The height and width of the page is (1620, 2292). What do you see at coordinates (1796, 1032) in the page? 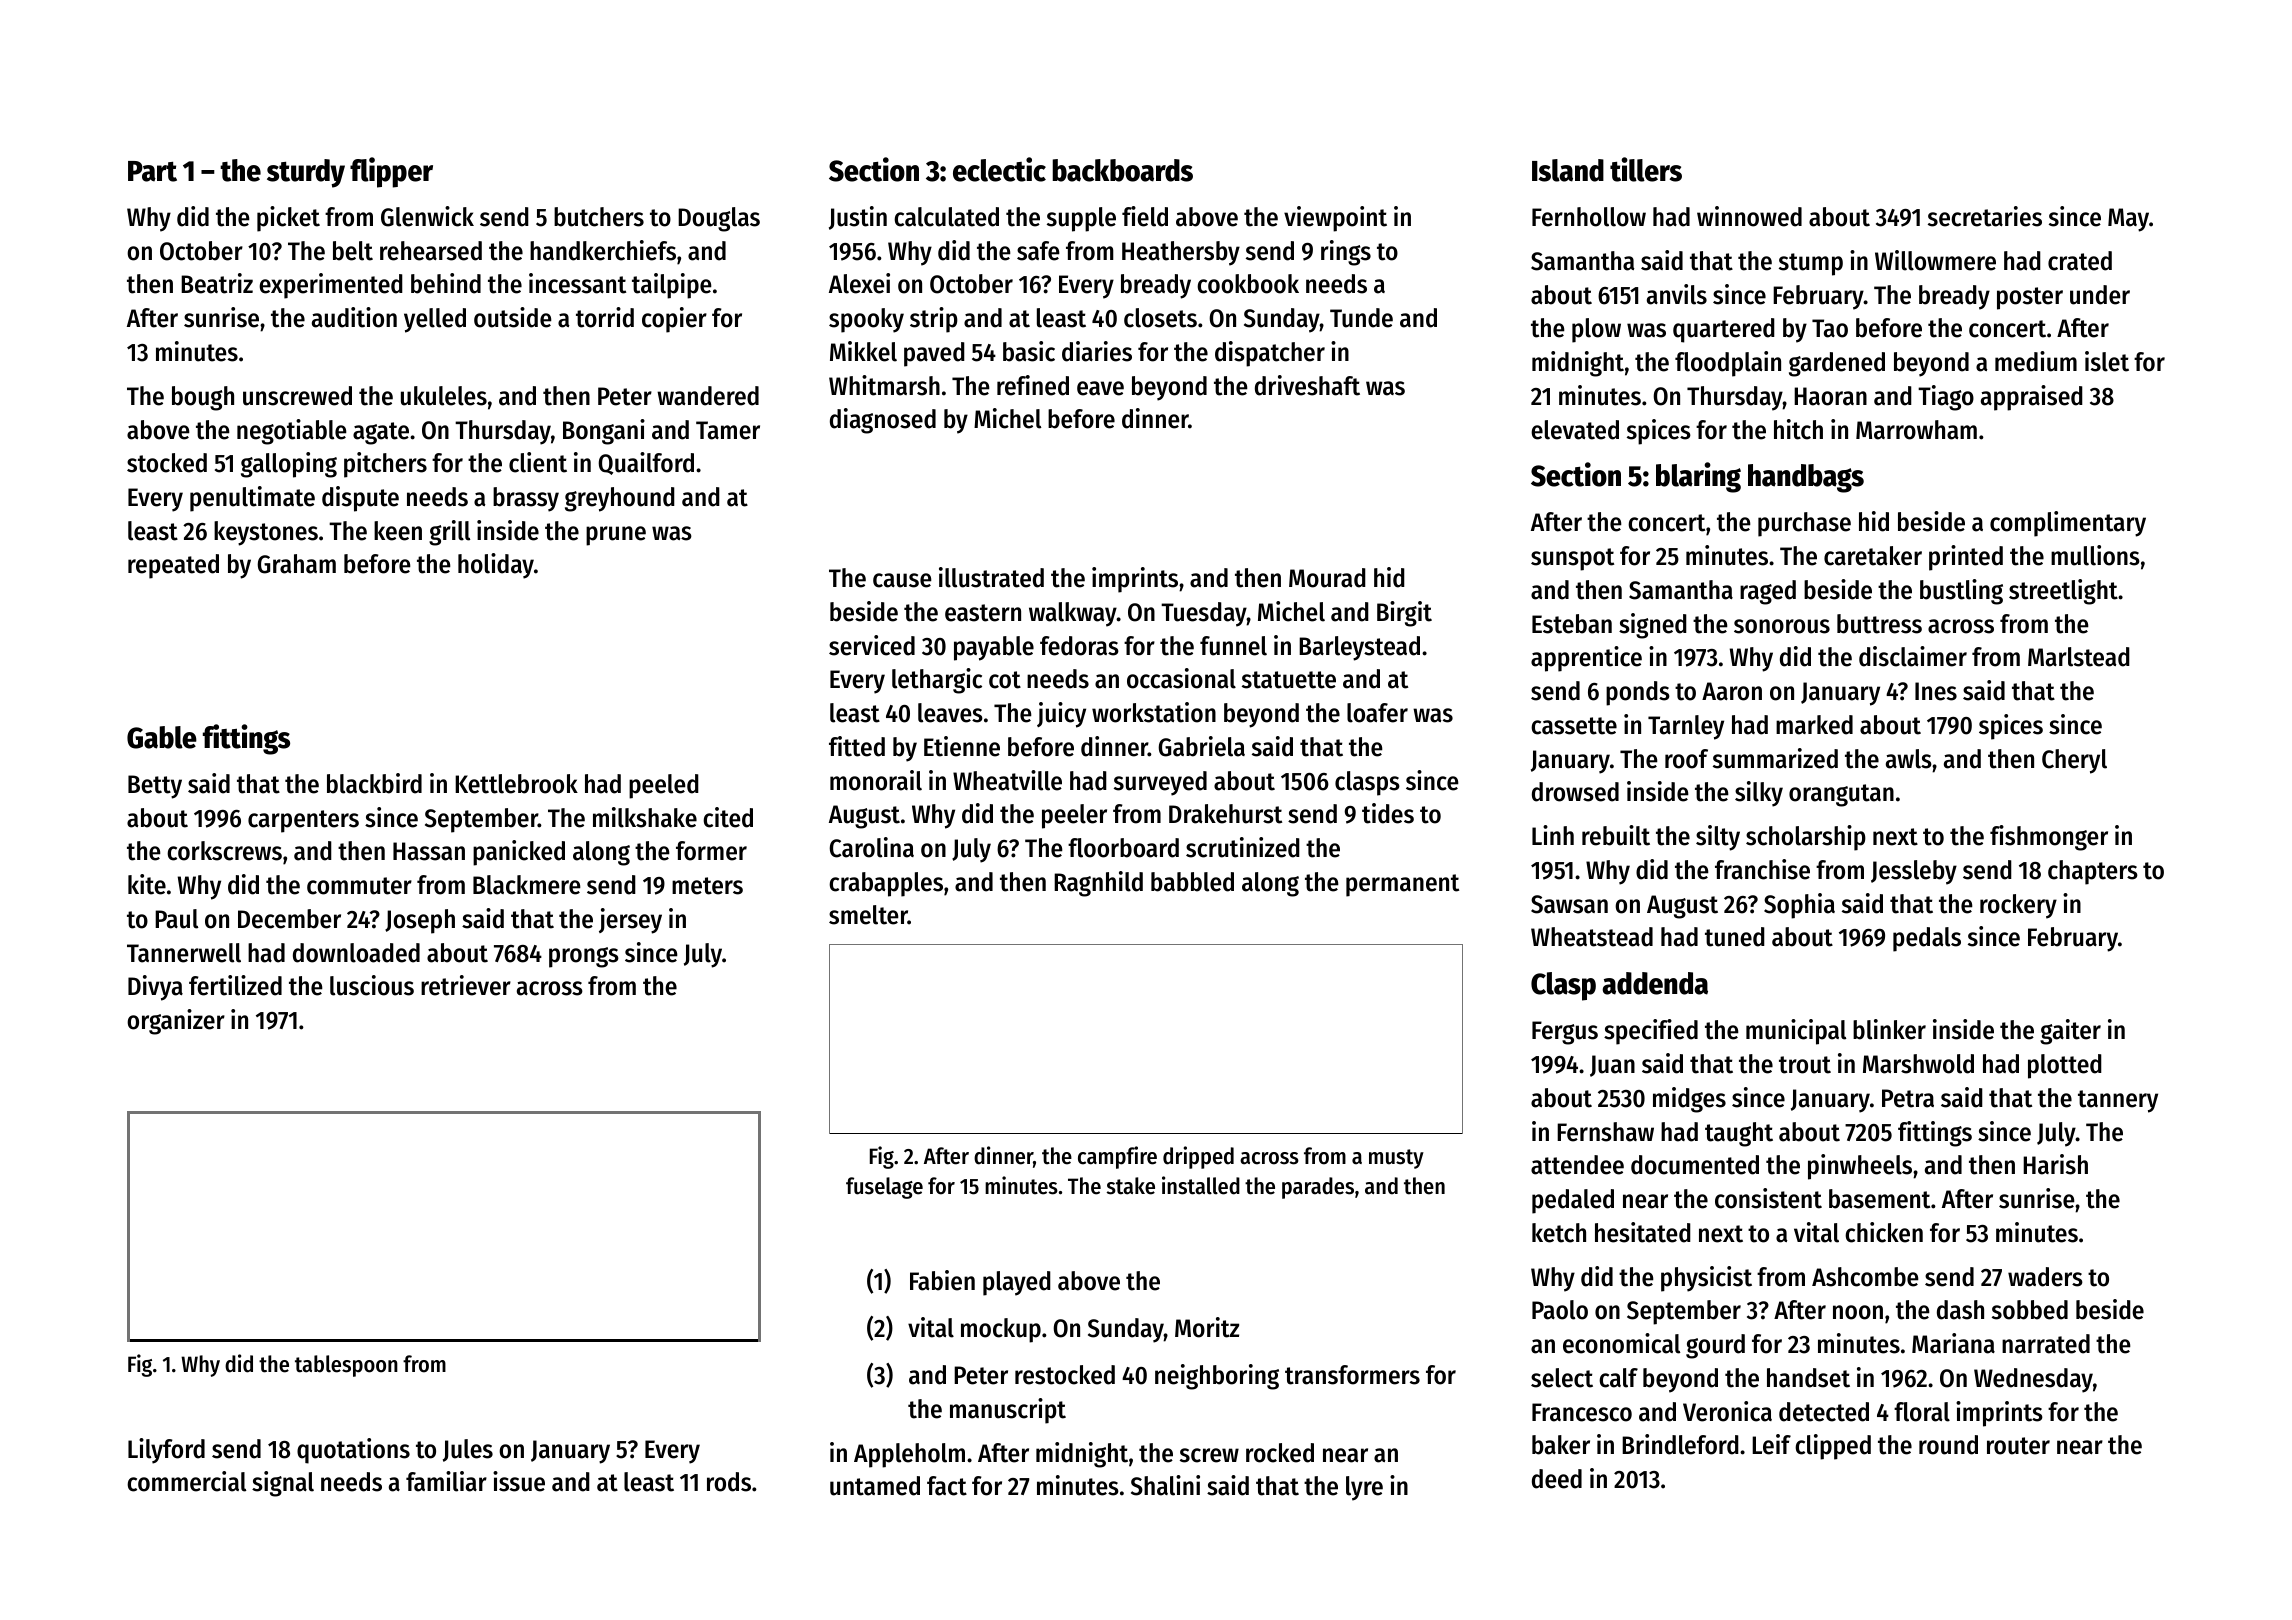
I see `municipal` at bounding box center [1796, 1032].
